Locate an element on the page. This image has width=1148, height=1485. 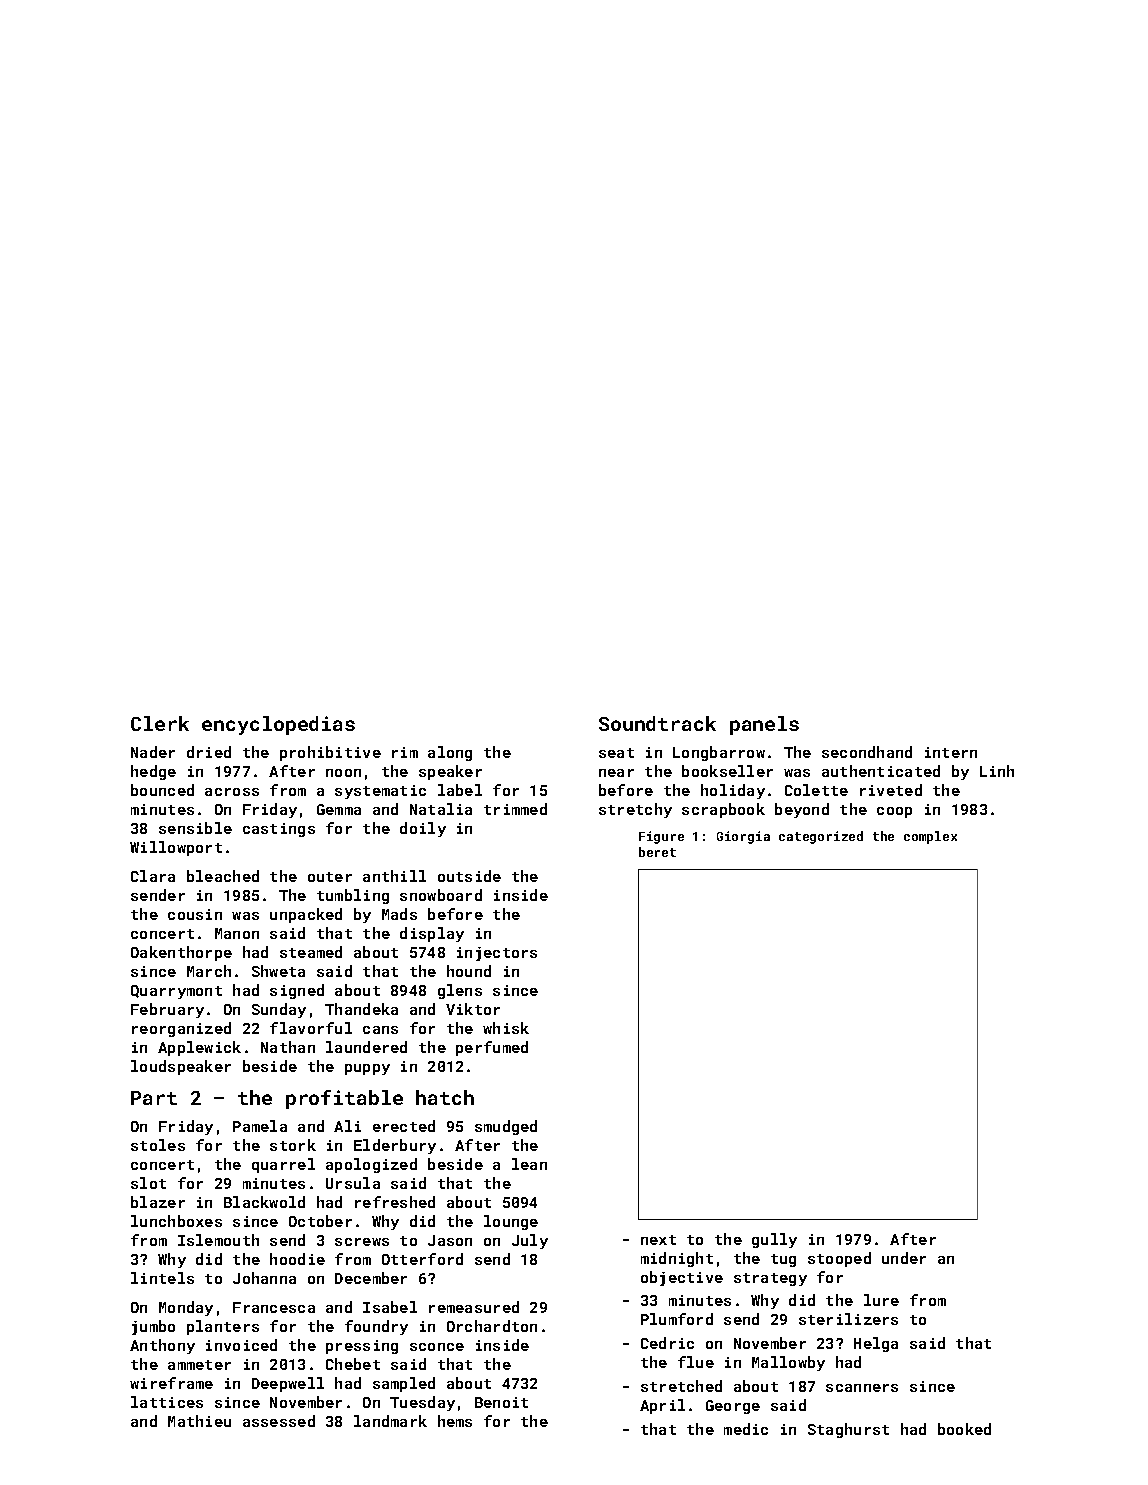
Soundtrack is located at coordinates (657, 723).
